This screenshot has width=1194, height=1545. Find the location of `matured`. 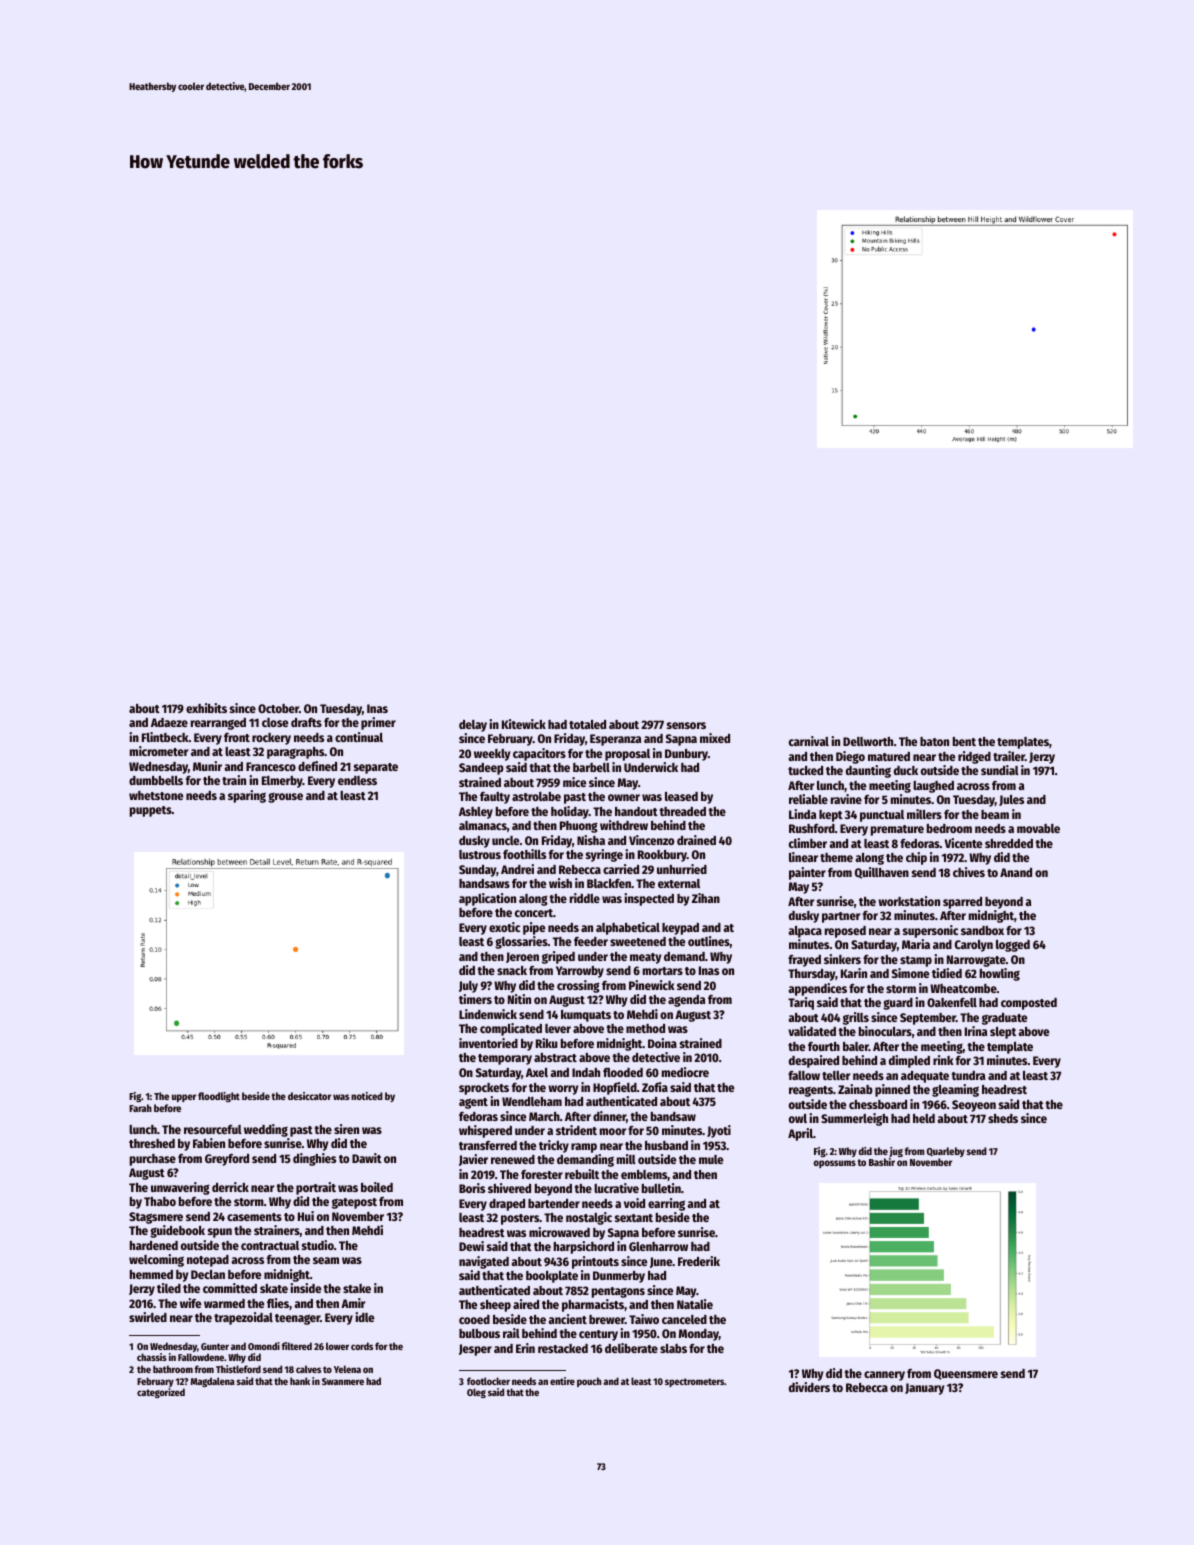

matured is located at coordinates (889, 756).
